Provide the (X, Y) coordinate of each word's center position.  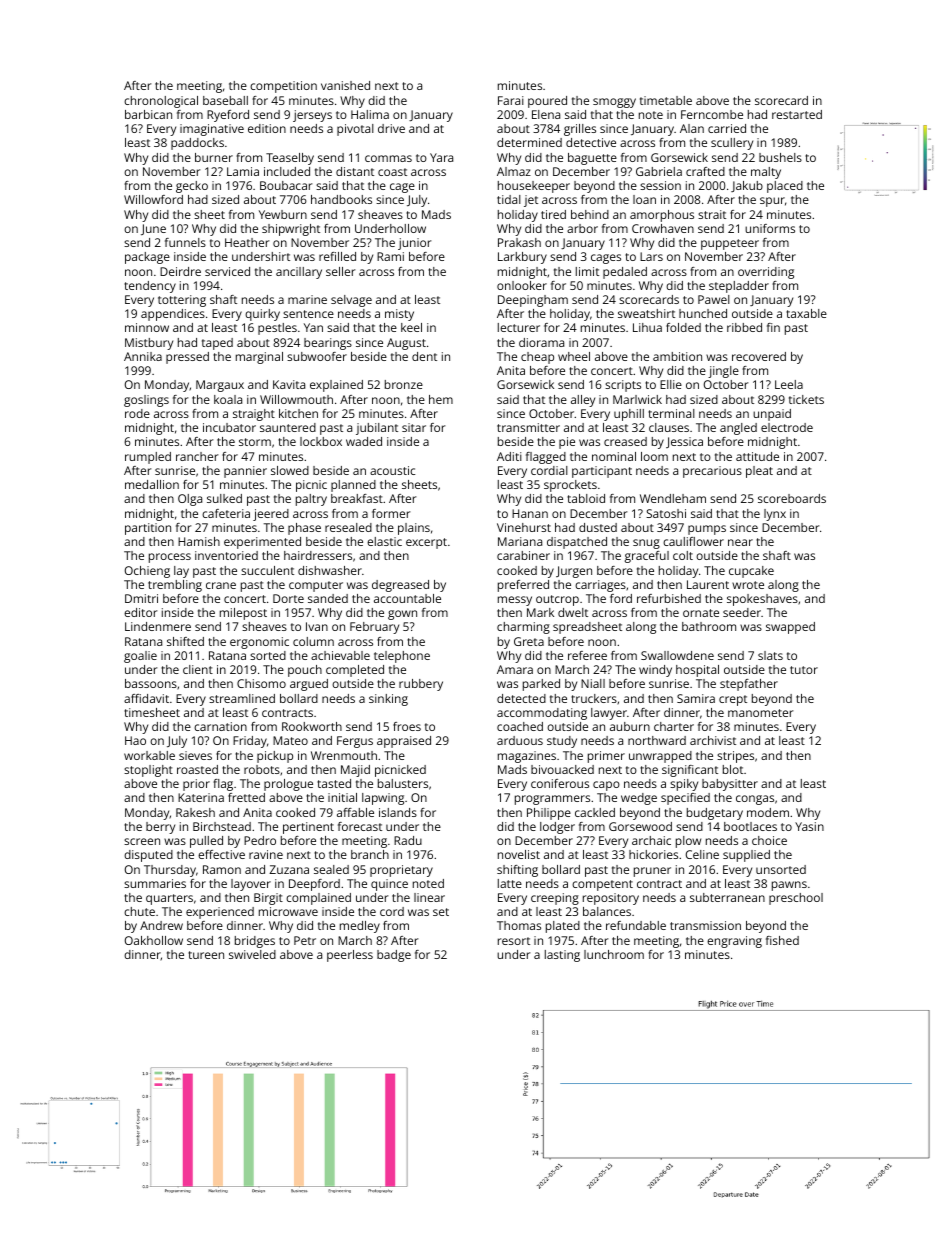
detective (591, 142)
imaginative (212, 130)
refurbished (669, 598)
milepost (243, 614)
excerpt (426, 543)
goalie (140, 657)
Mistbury (149, 344)
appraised (404, 742)
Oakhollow (154, 940)
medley (360, 927)
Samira (696, 698)
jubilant (377, 429)
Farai (511, 100)
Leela (789, 384)
